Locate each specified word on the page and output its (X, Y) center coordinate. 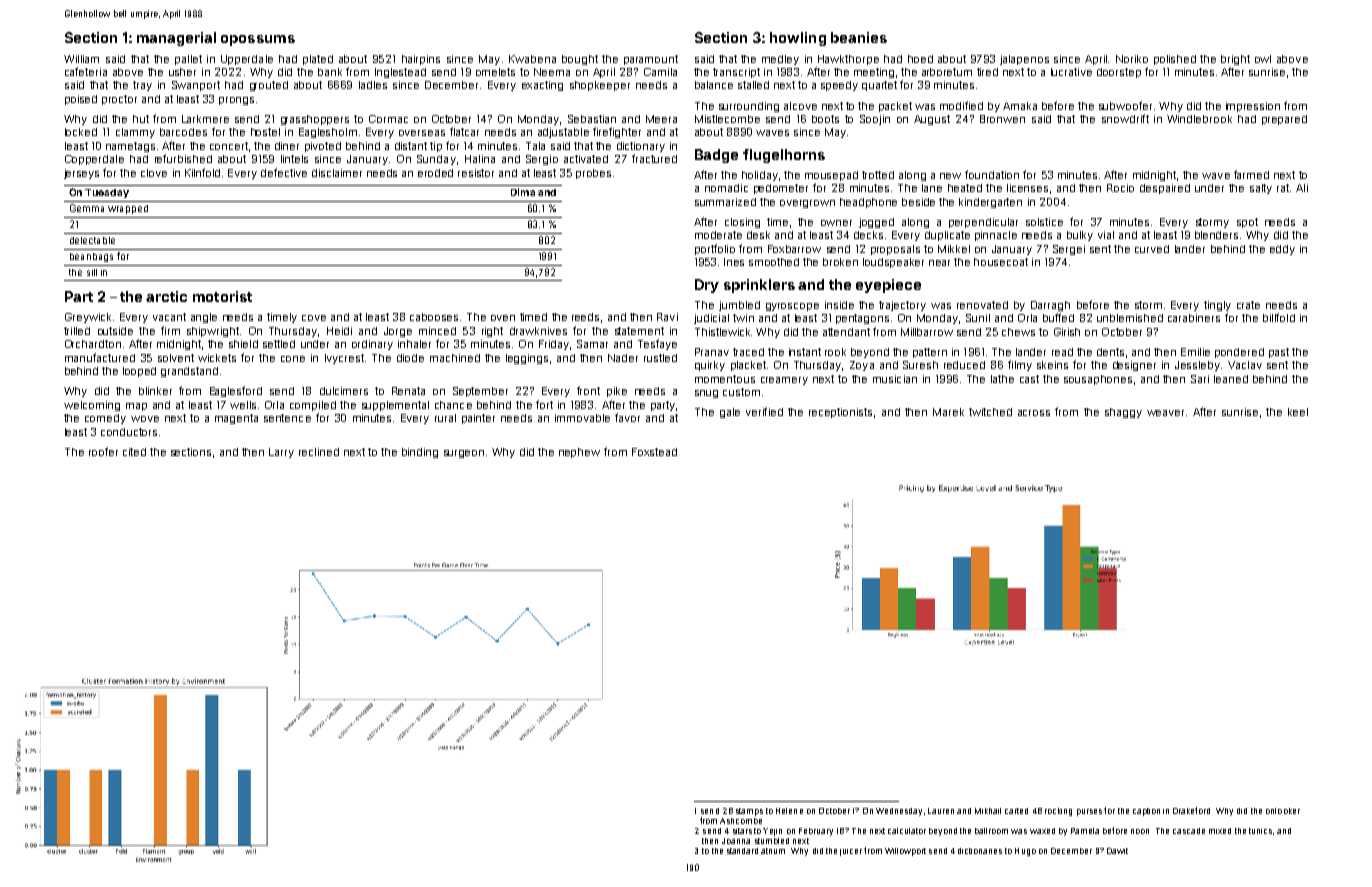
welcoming (92, 406)
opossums (258, 40)
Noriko (1132, 59)
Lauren (941, 811)
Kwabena (532, 59)
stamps (749, 812)
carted (1016, 811)
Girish (1067, 332)
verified (764, 411)
